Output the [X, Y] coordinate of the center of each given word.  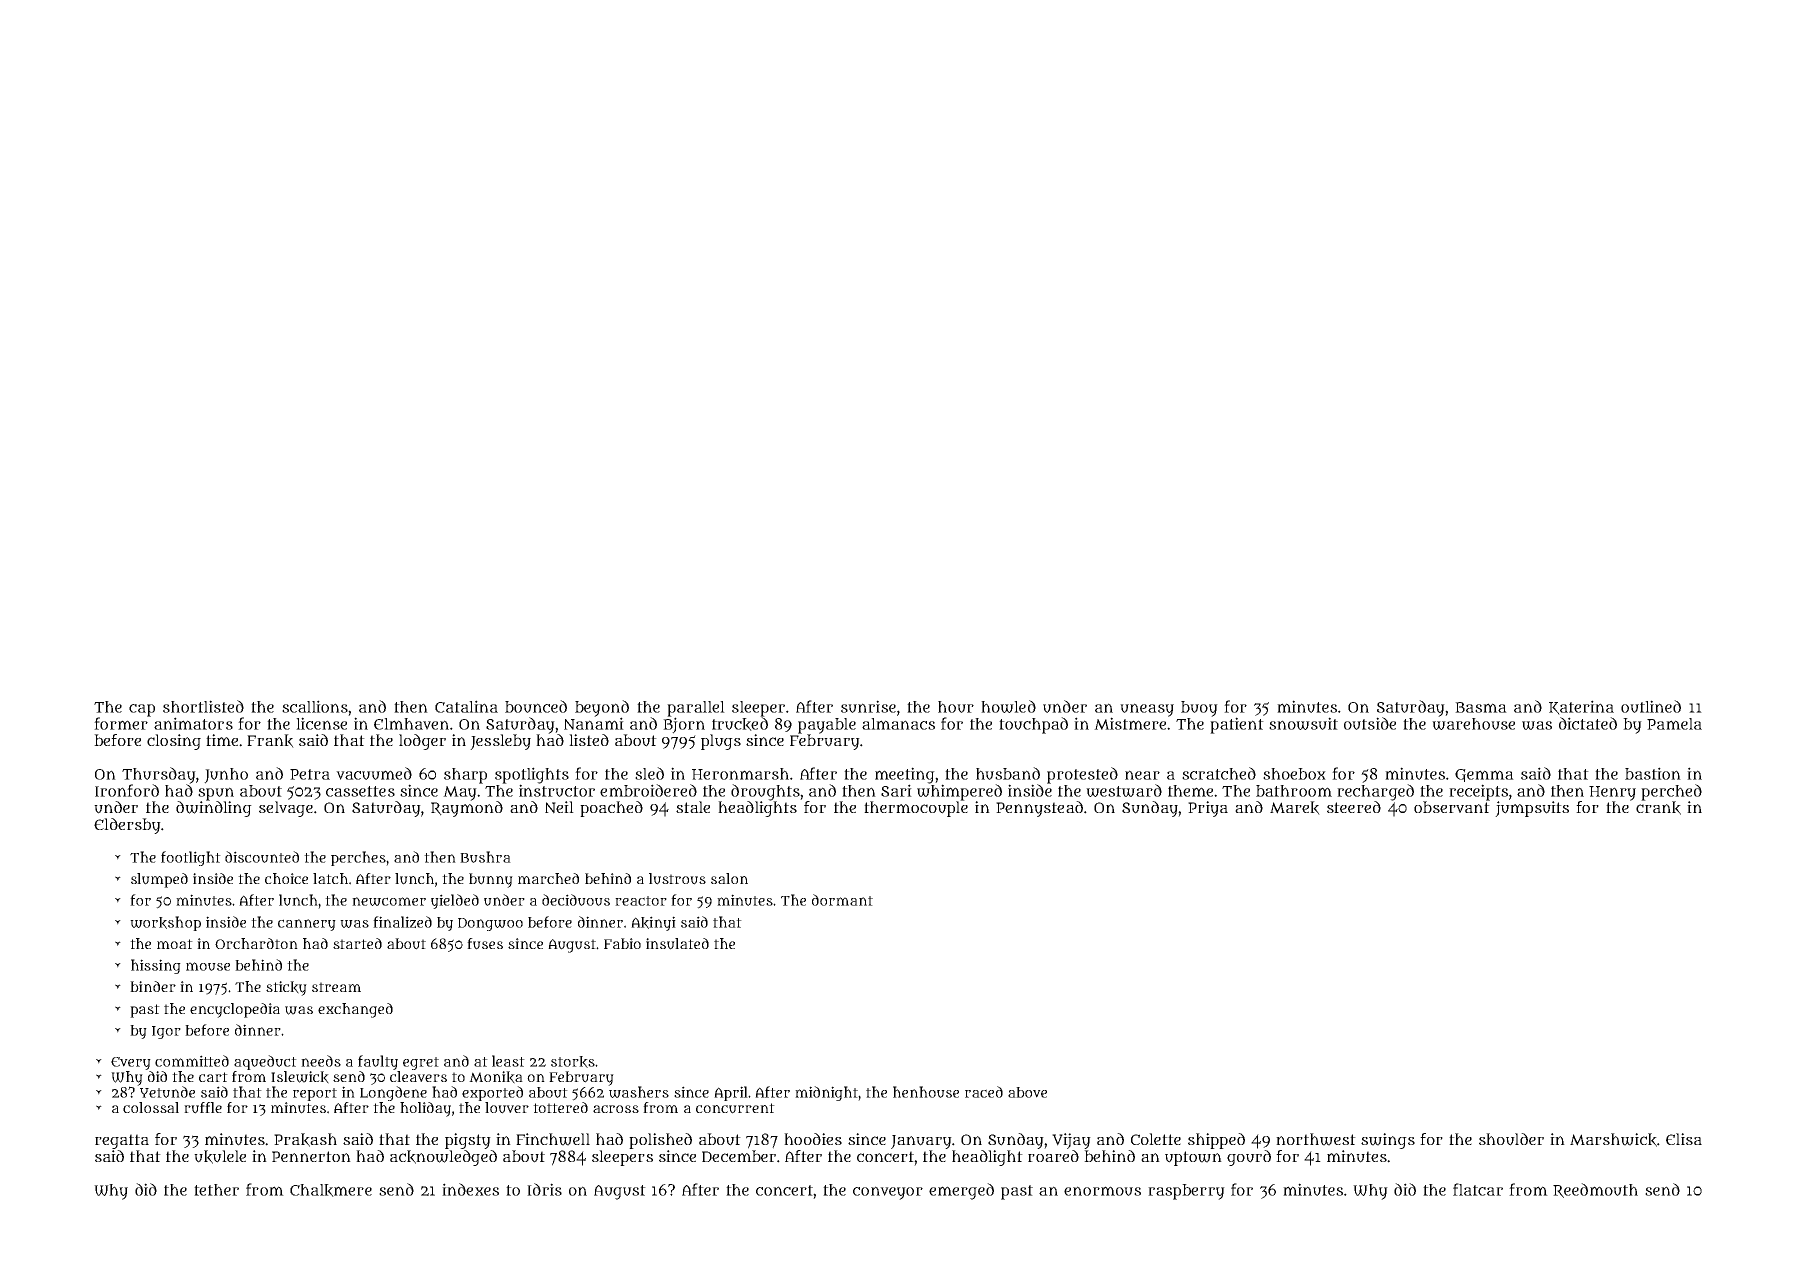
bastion [1653, 773]
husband [1008, 773]
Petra [310, 774]
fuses [485, 944]
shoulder [1511, 1139]
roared [1053, 1156]
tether [216, 1190]
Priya [1208, 809]
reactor [641, 901]
